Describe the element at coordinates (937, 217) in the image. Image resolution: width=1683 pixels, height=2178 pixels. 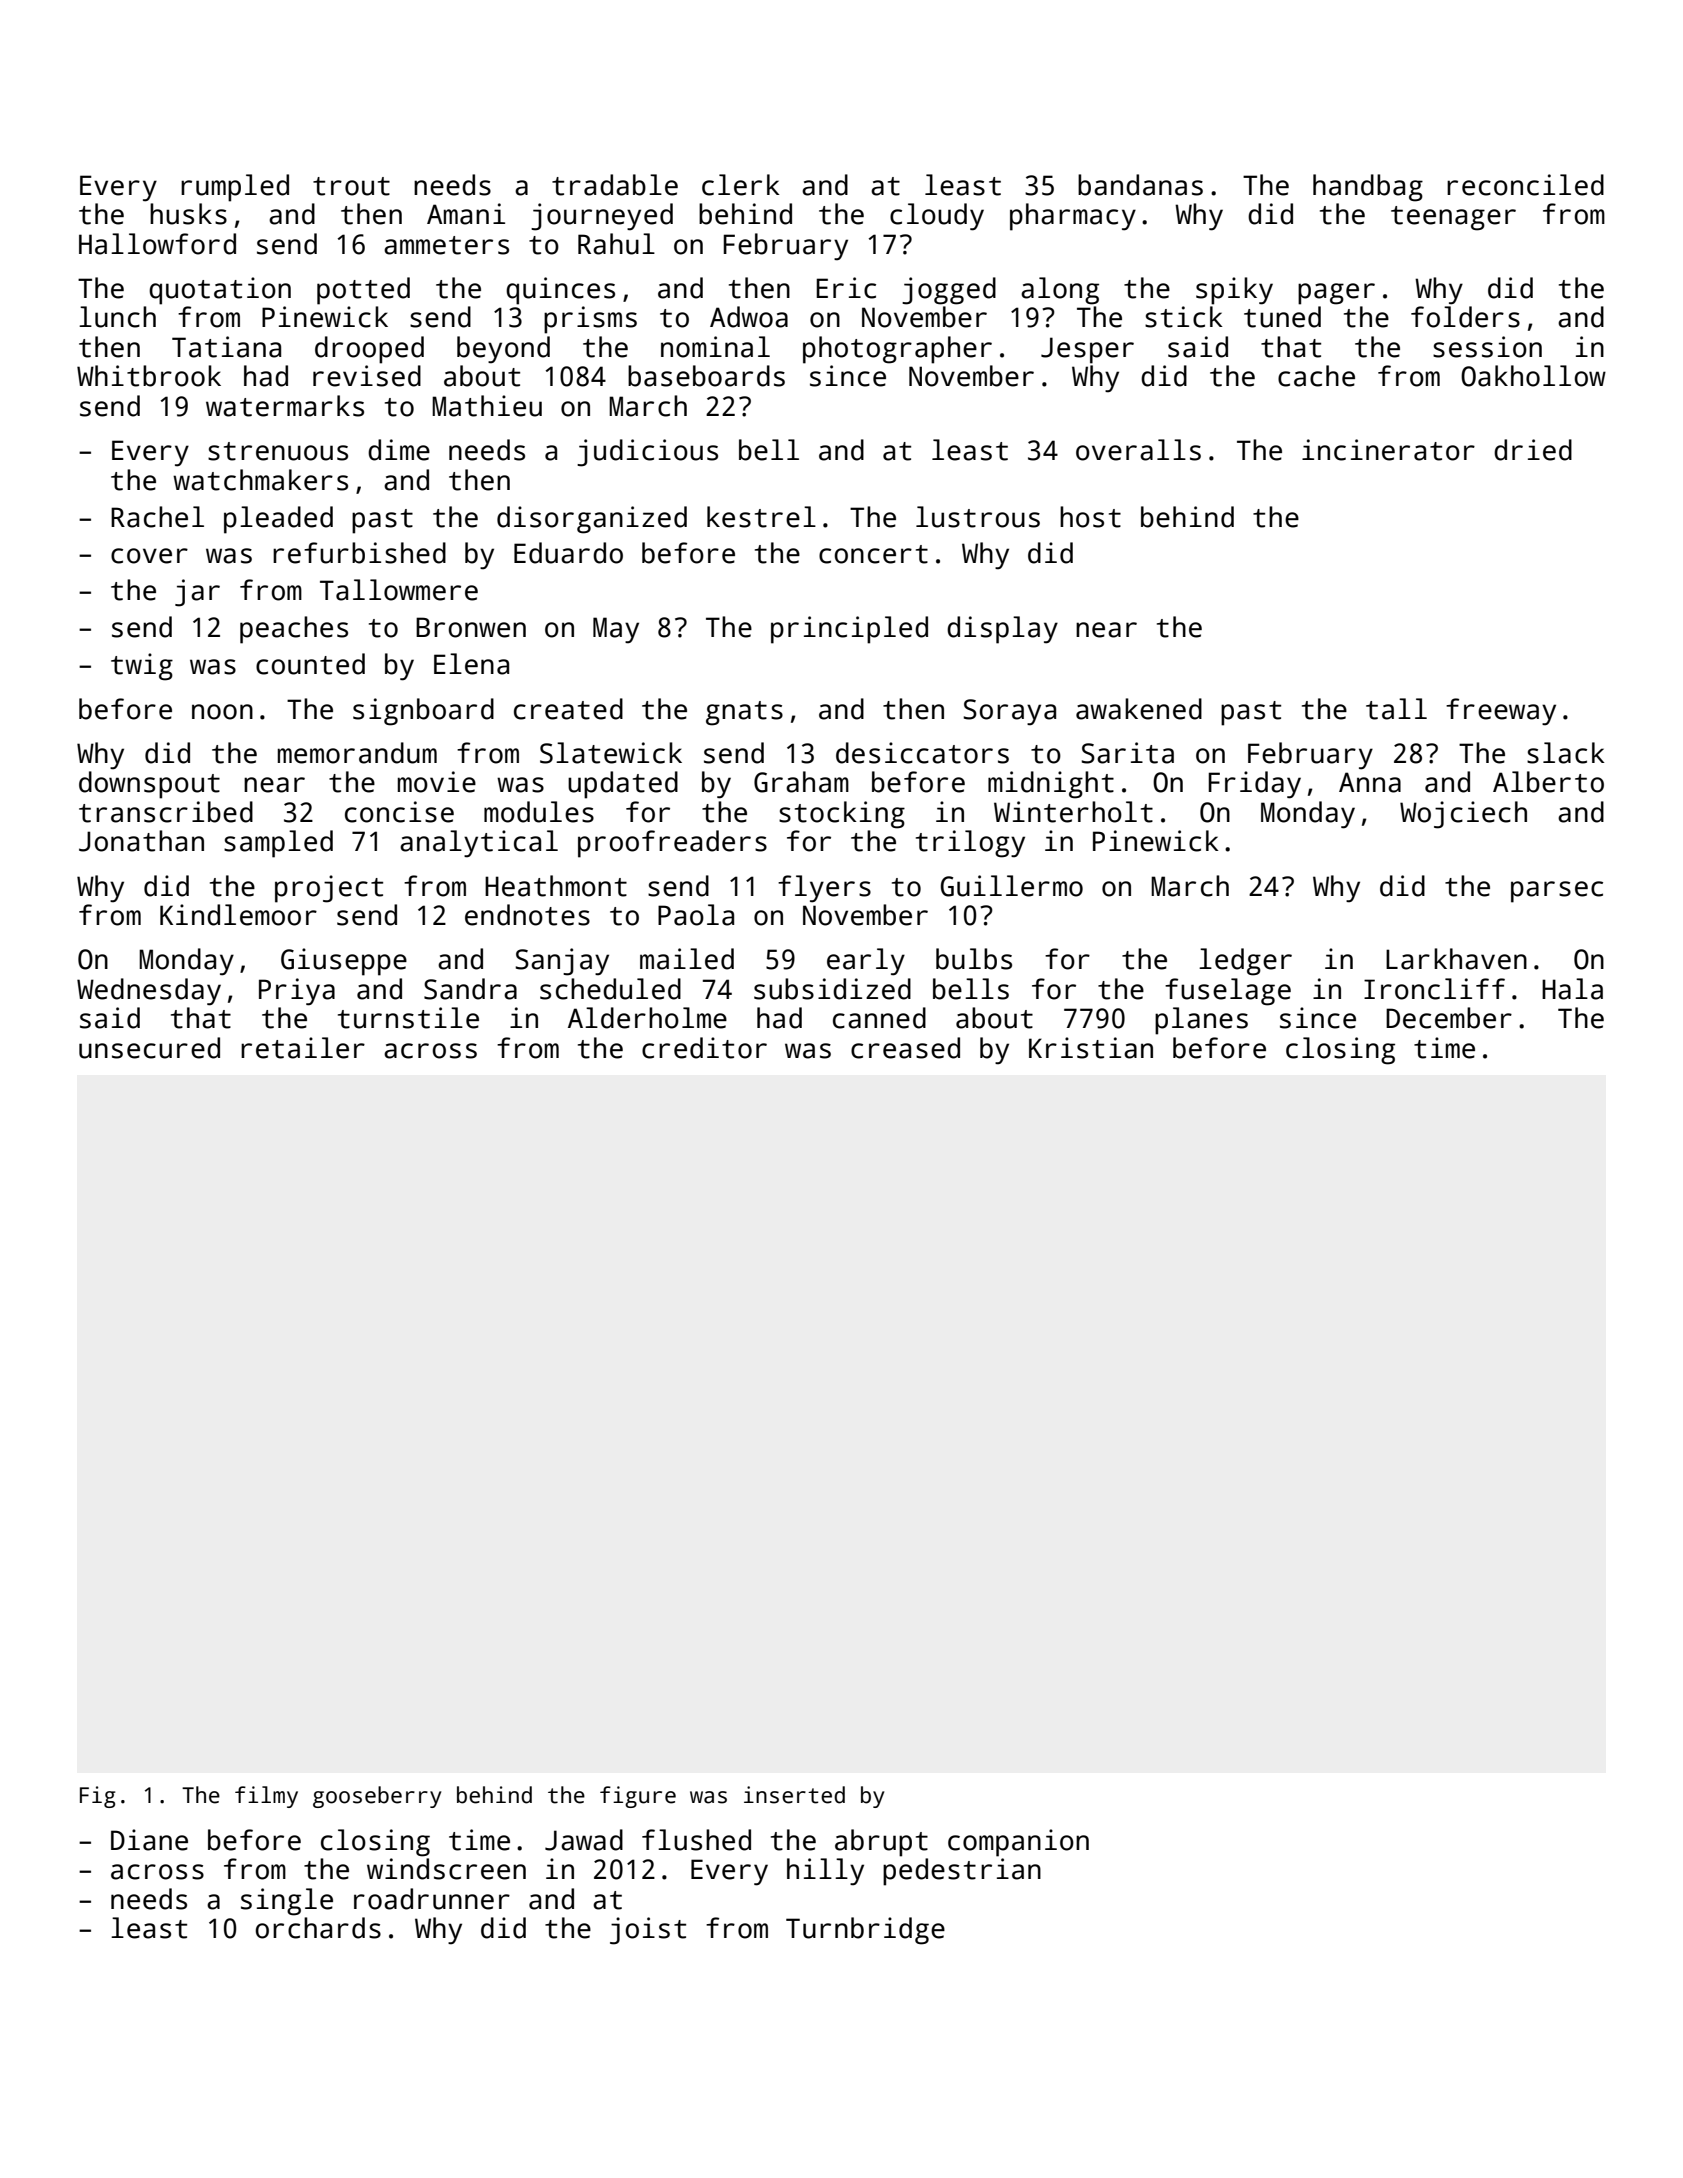
I see `cloudy` at that location.
